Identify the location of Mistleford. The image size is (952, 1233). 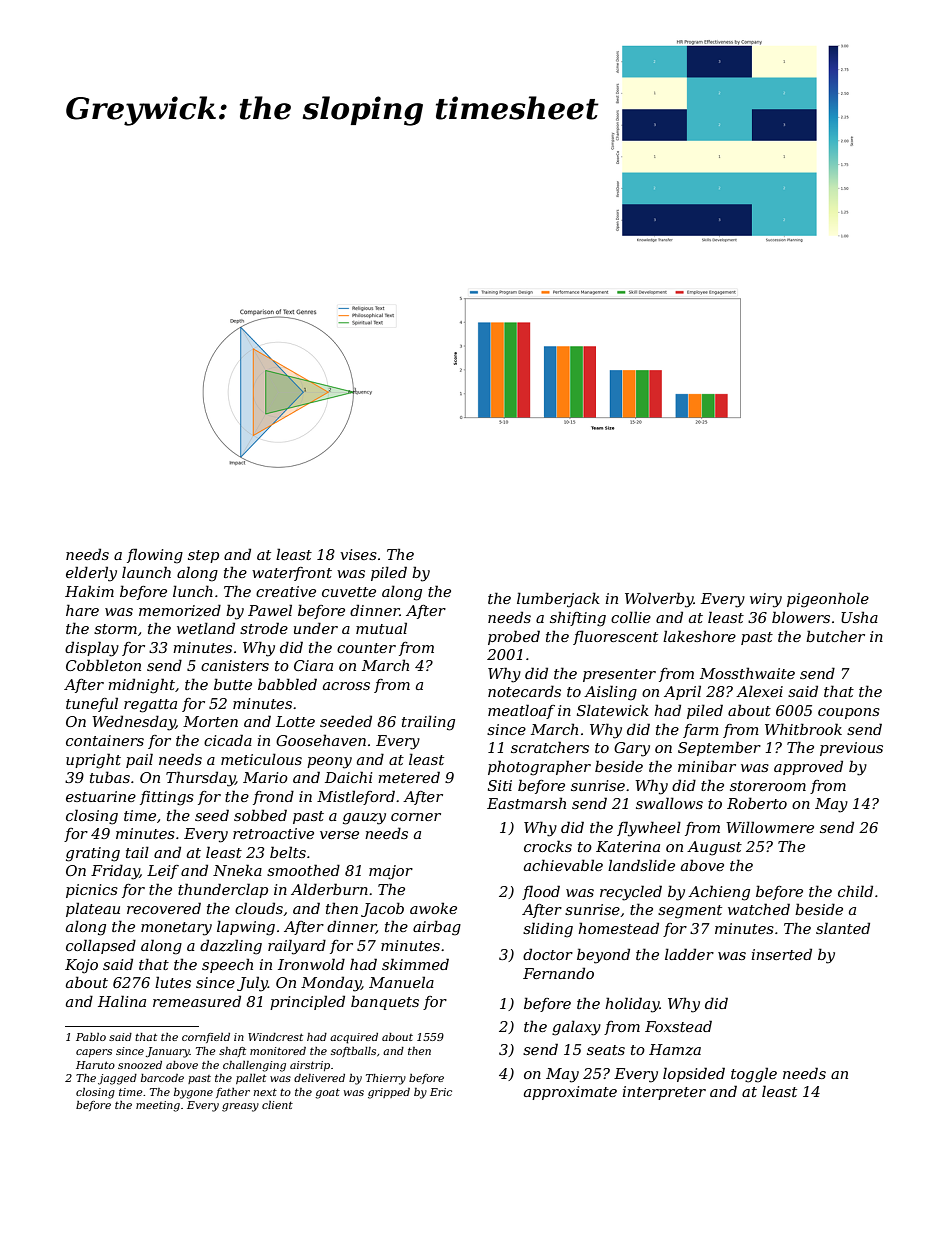
(356, 797).
